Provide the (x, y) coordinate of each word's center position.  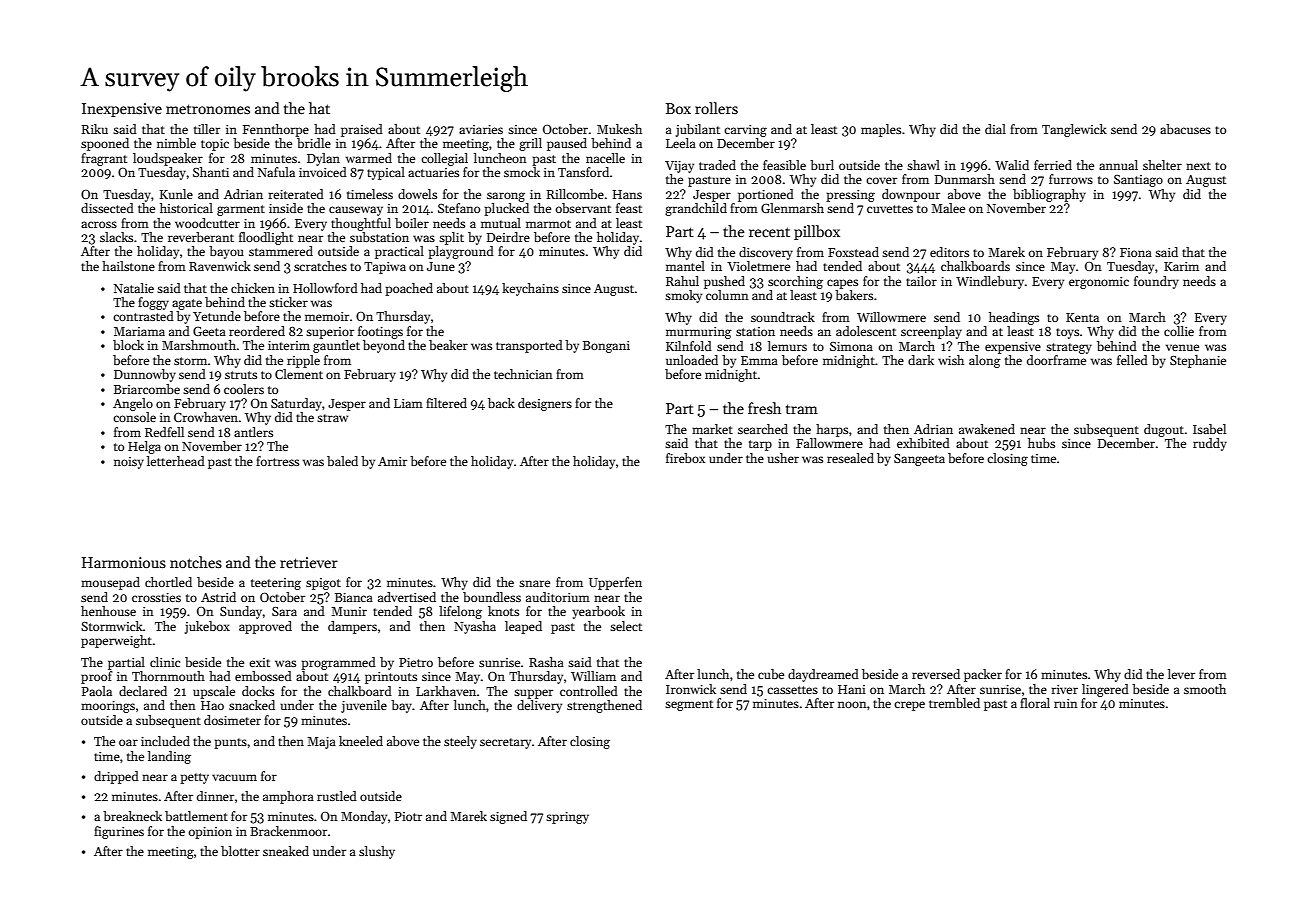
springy (567, 818)
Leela (681, 143)
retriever (309, 562)
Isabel (1209, 429)
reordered (257, 331)
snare (534, 583)
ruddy (1210, 444)
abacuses (1185, 129)
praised (362, 130)
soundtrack (783, 317)
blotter (240, 851)
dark (921, 360)
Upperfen (615, 583)
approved (265, 627)
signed (508, 817)
